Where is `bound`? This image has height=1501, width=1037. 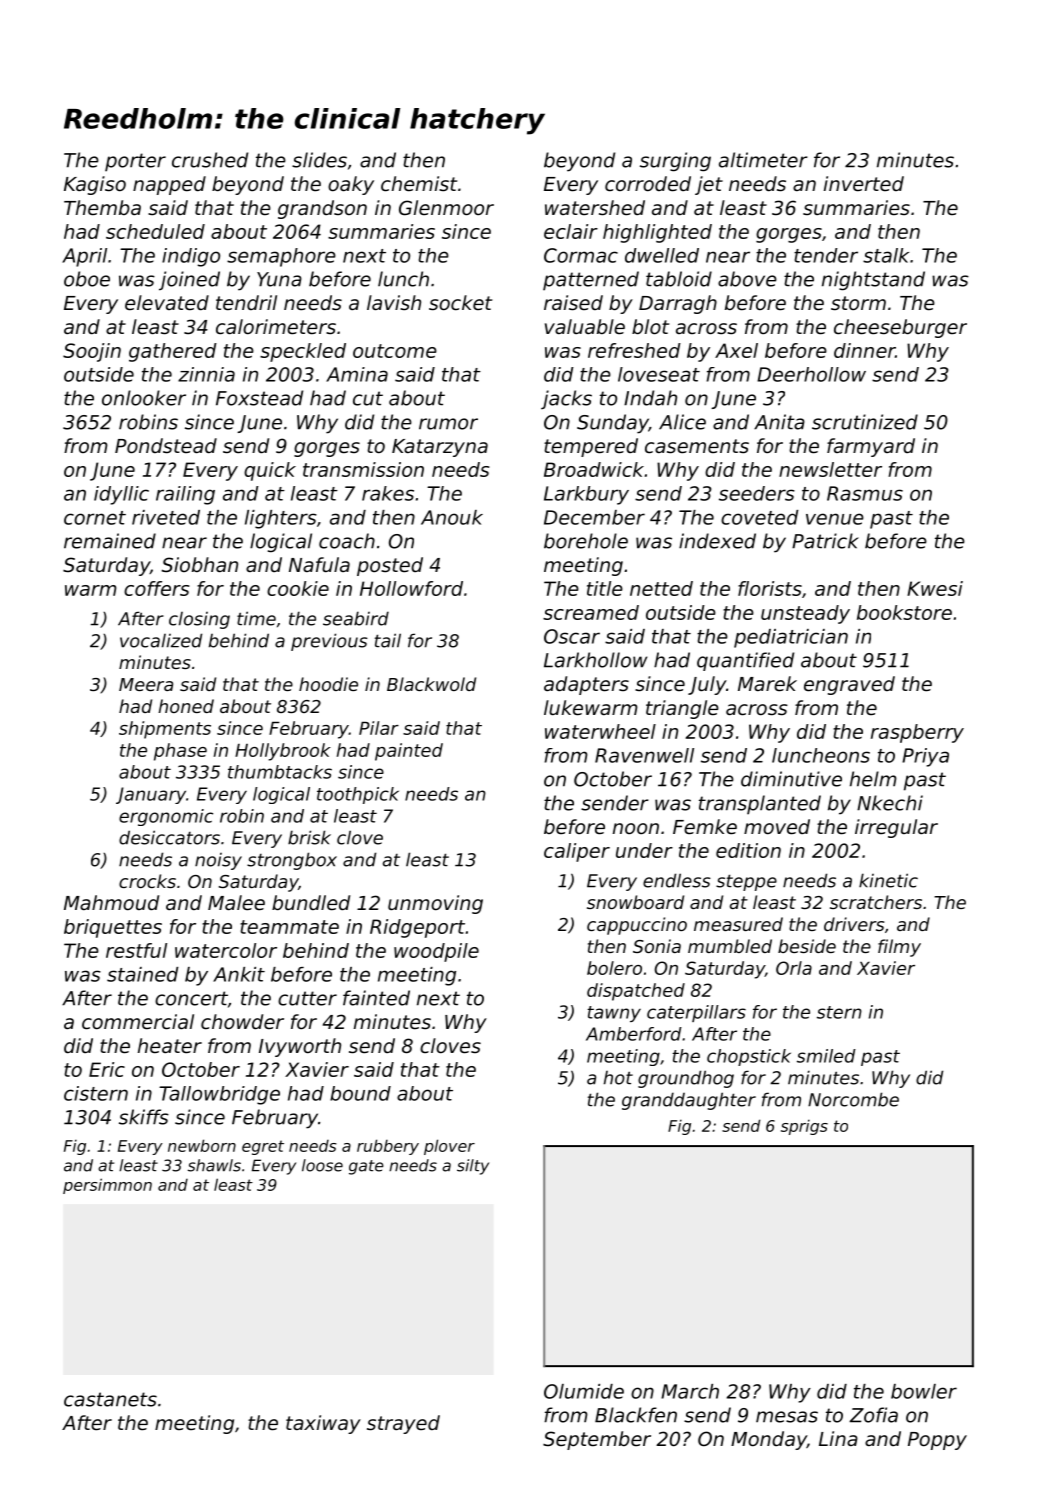
bound is located at coordinates (360, 1093).
